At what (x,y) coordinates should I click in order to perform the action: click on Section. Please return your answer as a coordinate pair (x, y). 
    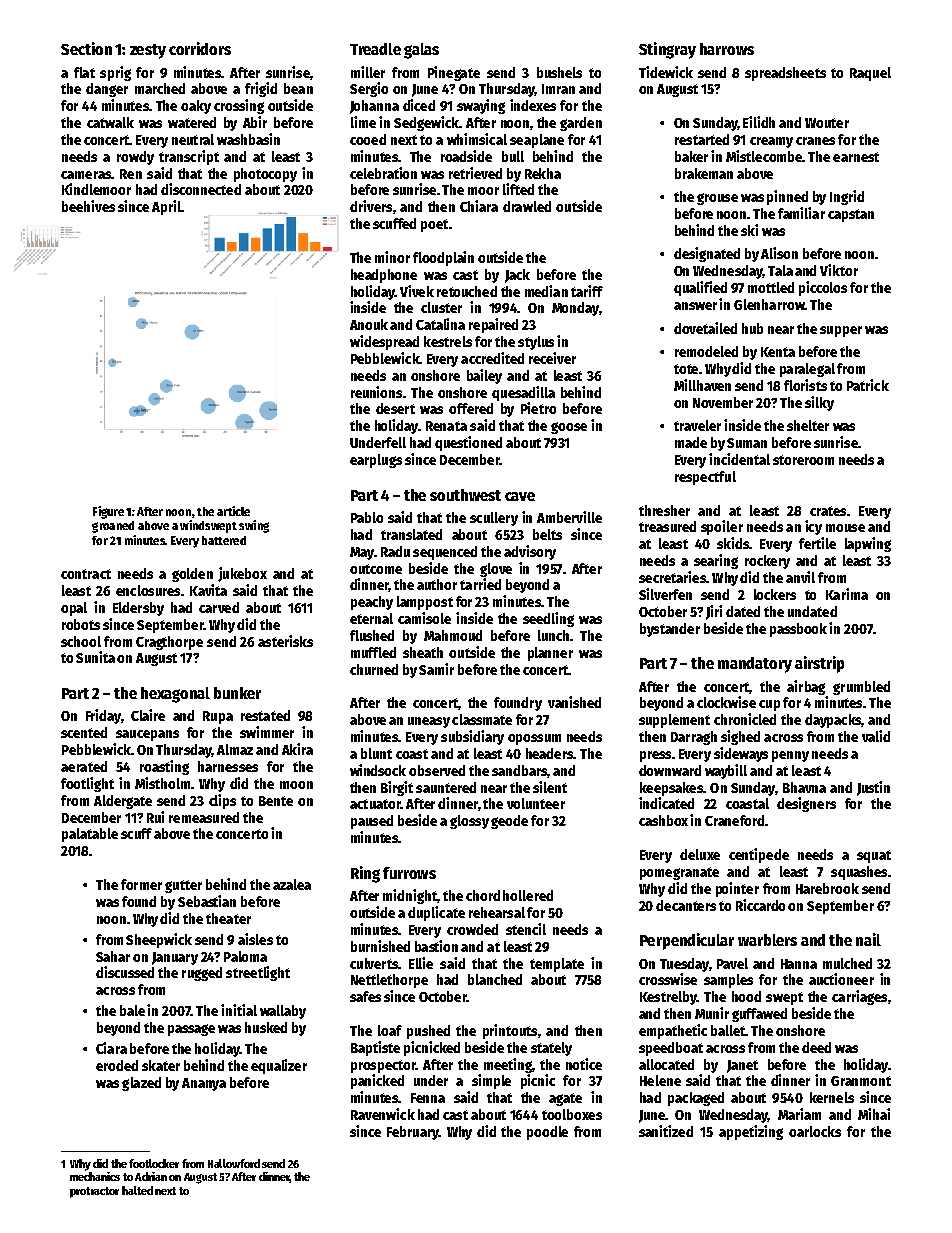
    Looking at the image, I should click on (86, 48).
